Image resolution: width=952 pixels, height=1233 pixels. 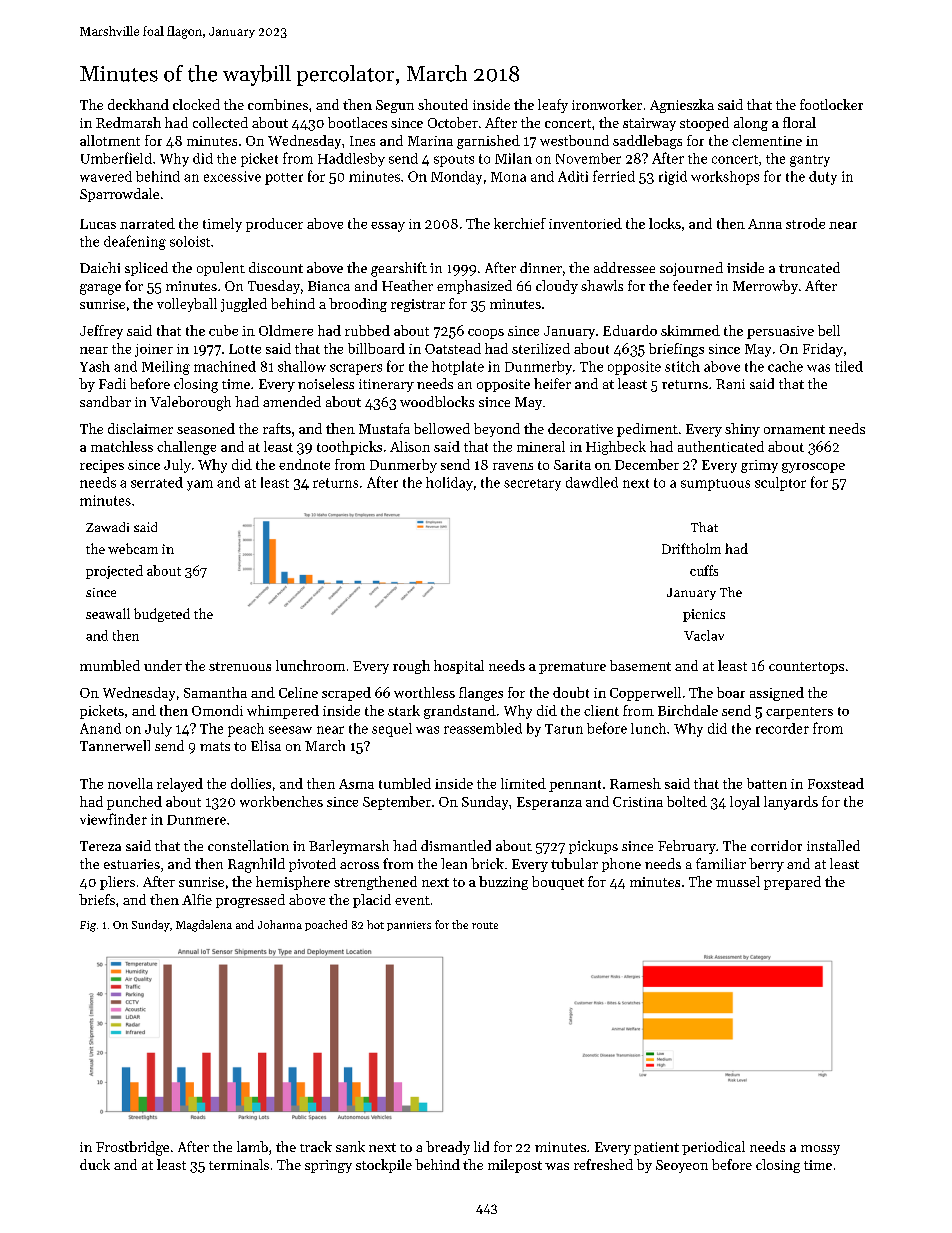 What do you see at coordinates (162, 615) in the screenshot?
I see `budgeted` at bounding box center [162, 615].
